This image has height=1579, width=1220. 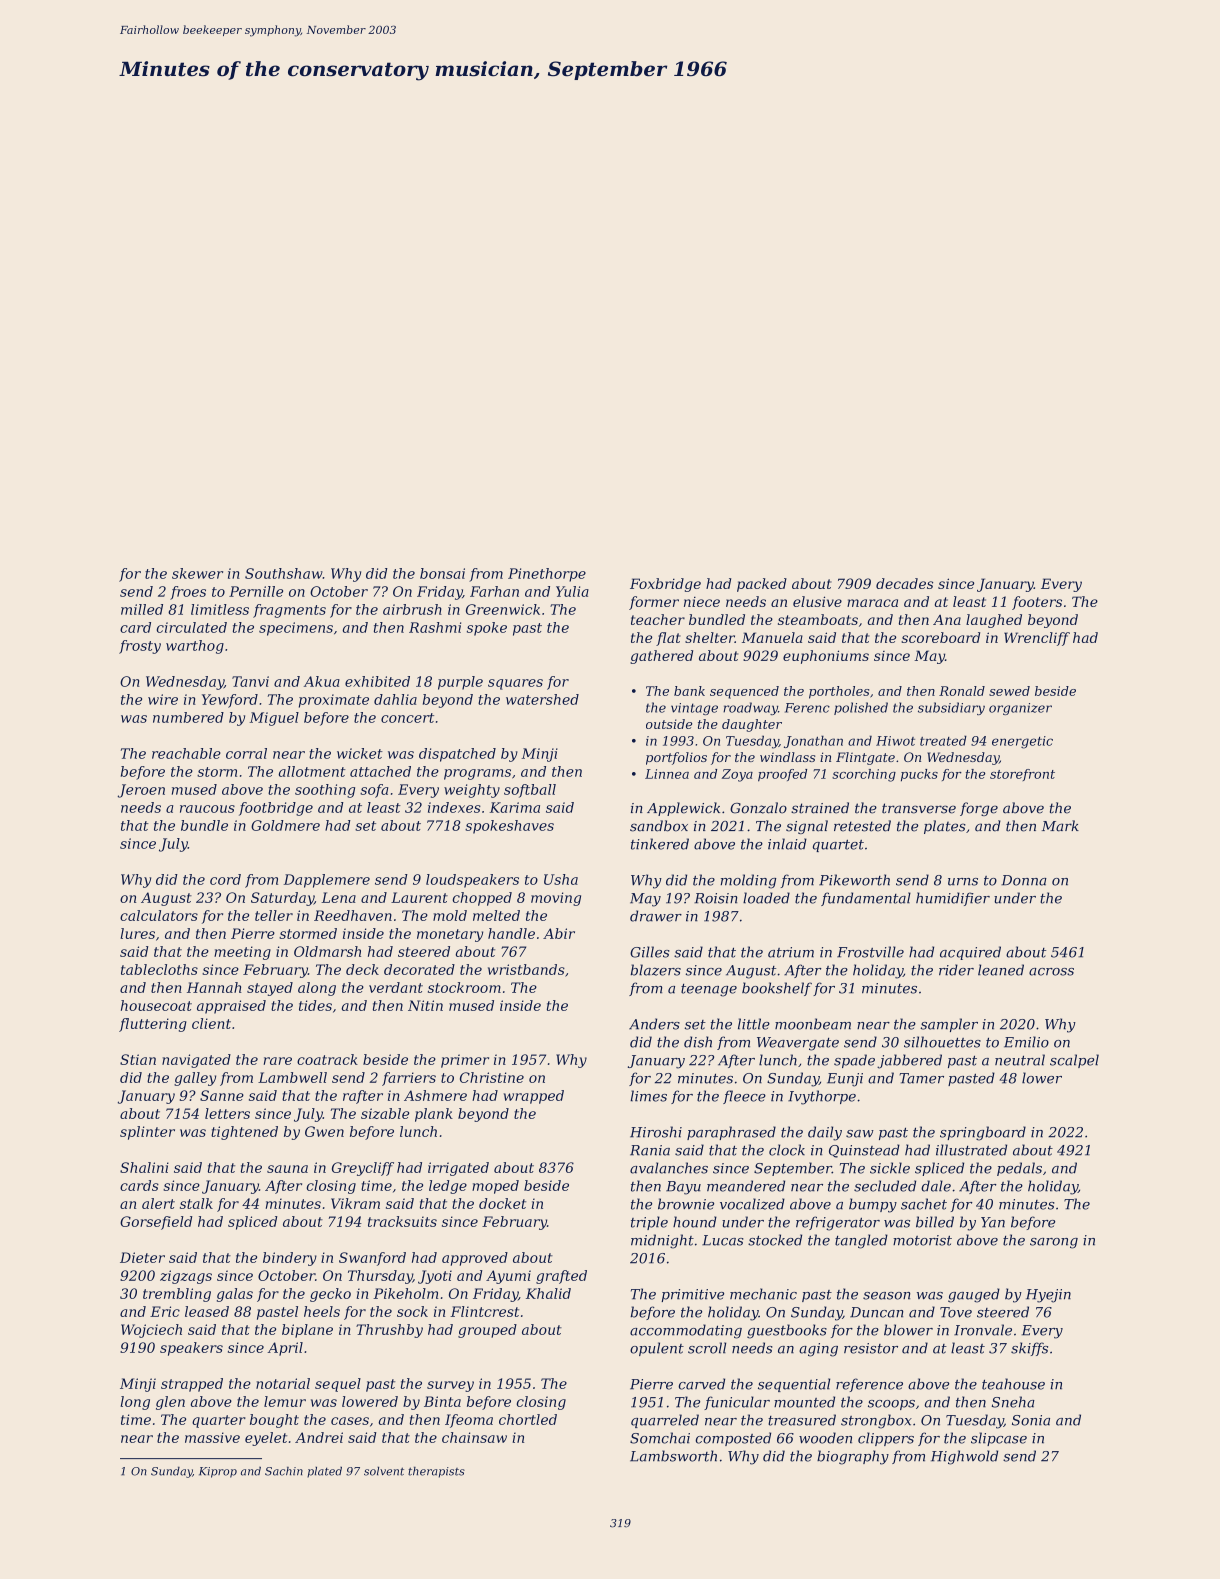 What do you see at coordinates (196, 1203) in the image?
I see `stalk` at bounding box center [196, 1203].
